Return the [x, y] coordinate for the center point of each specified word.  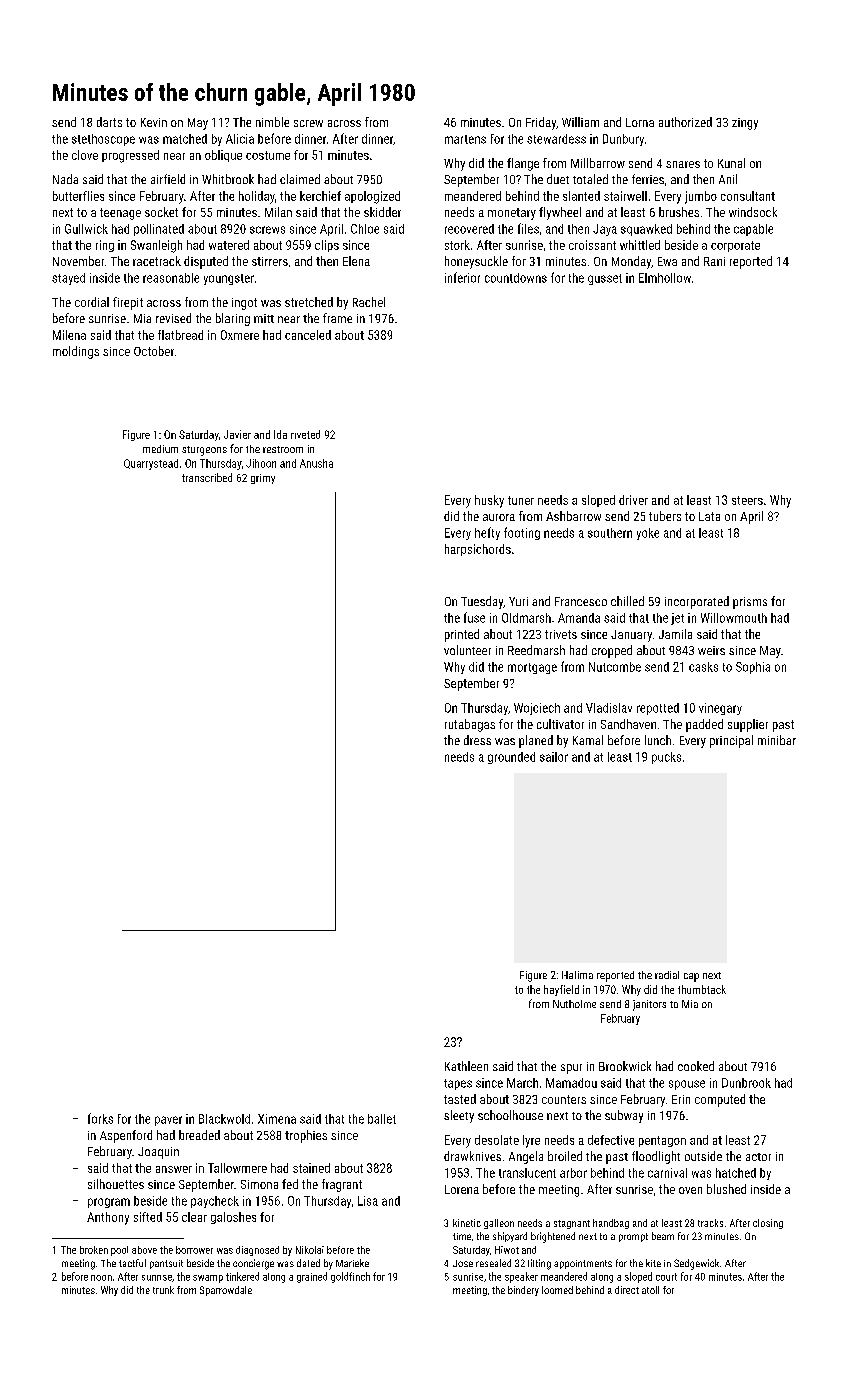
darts [109, 122]
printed [462, 635]
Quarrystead [151, 464]
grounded [511, 758]
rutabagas [470, 725]
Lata [709, 516]
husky [489, 501]
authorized [685, 122]
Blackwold [224, 1119]
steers [747, 500]
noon [101, 1278]
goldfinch [350, 1277]
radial [667, 975]
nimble [272, 122]
